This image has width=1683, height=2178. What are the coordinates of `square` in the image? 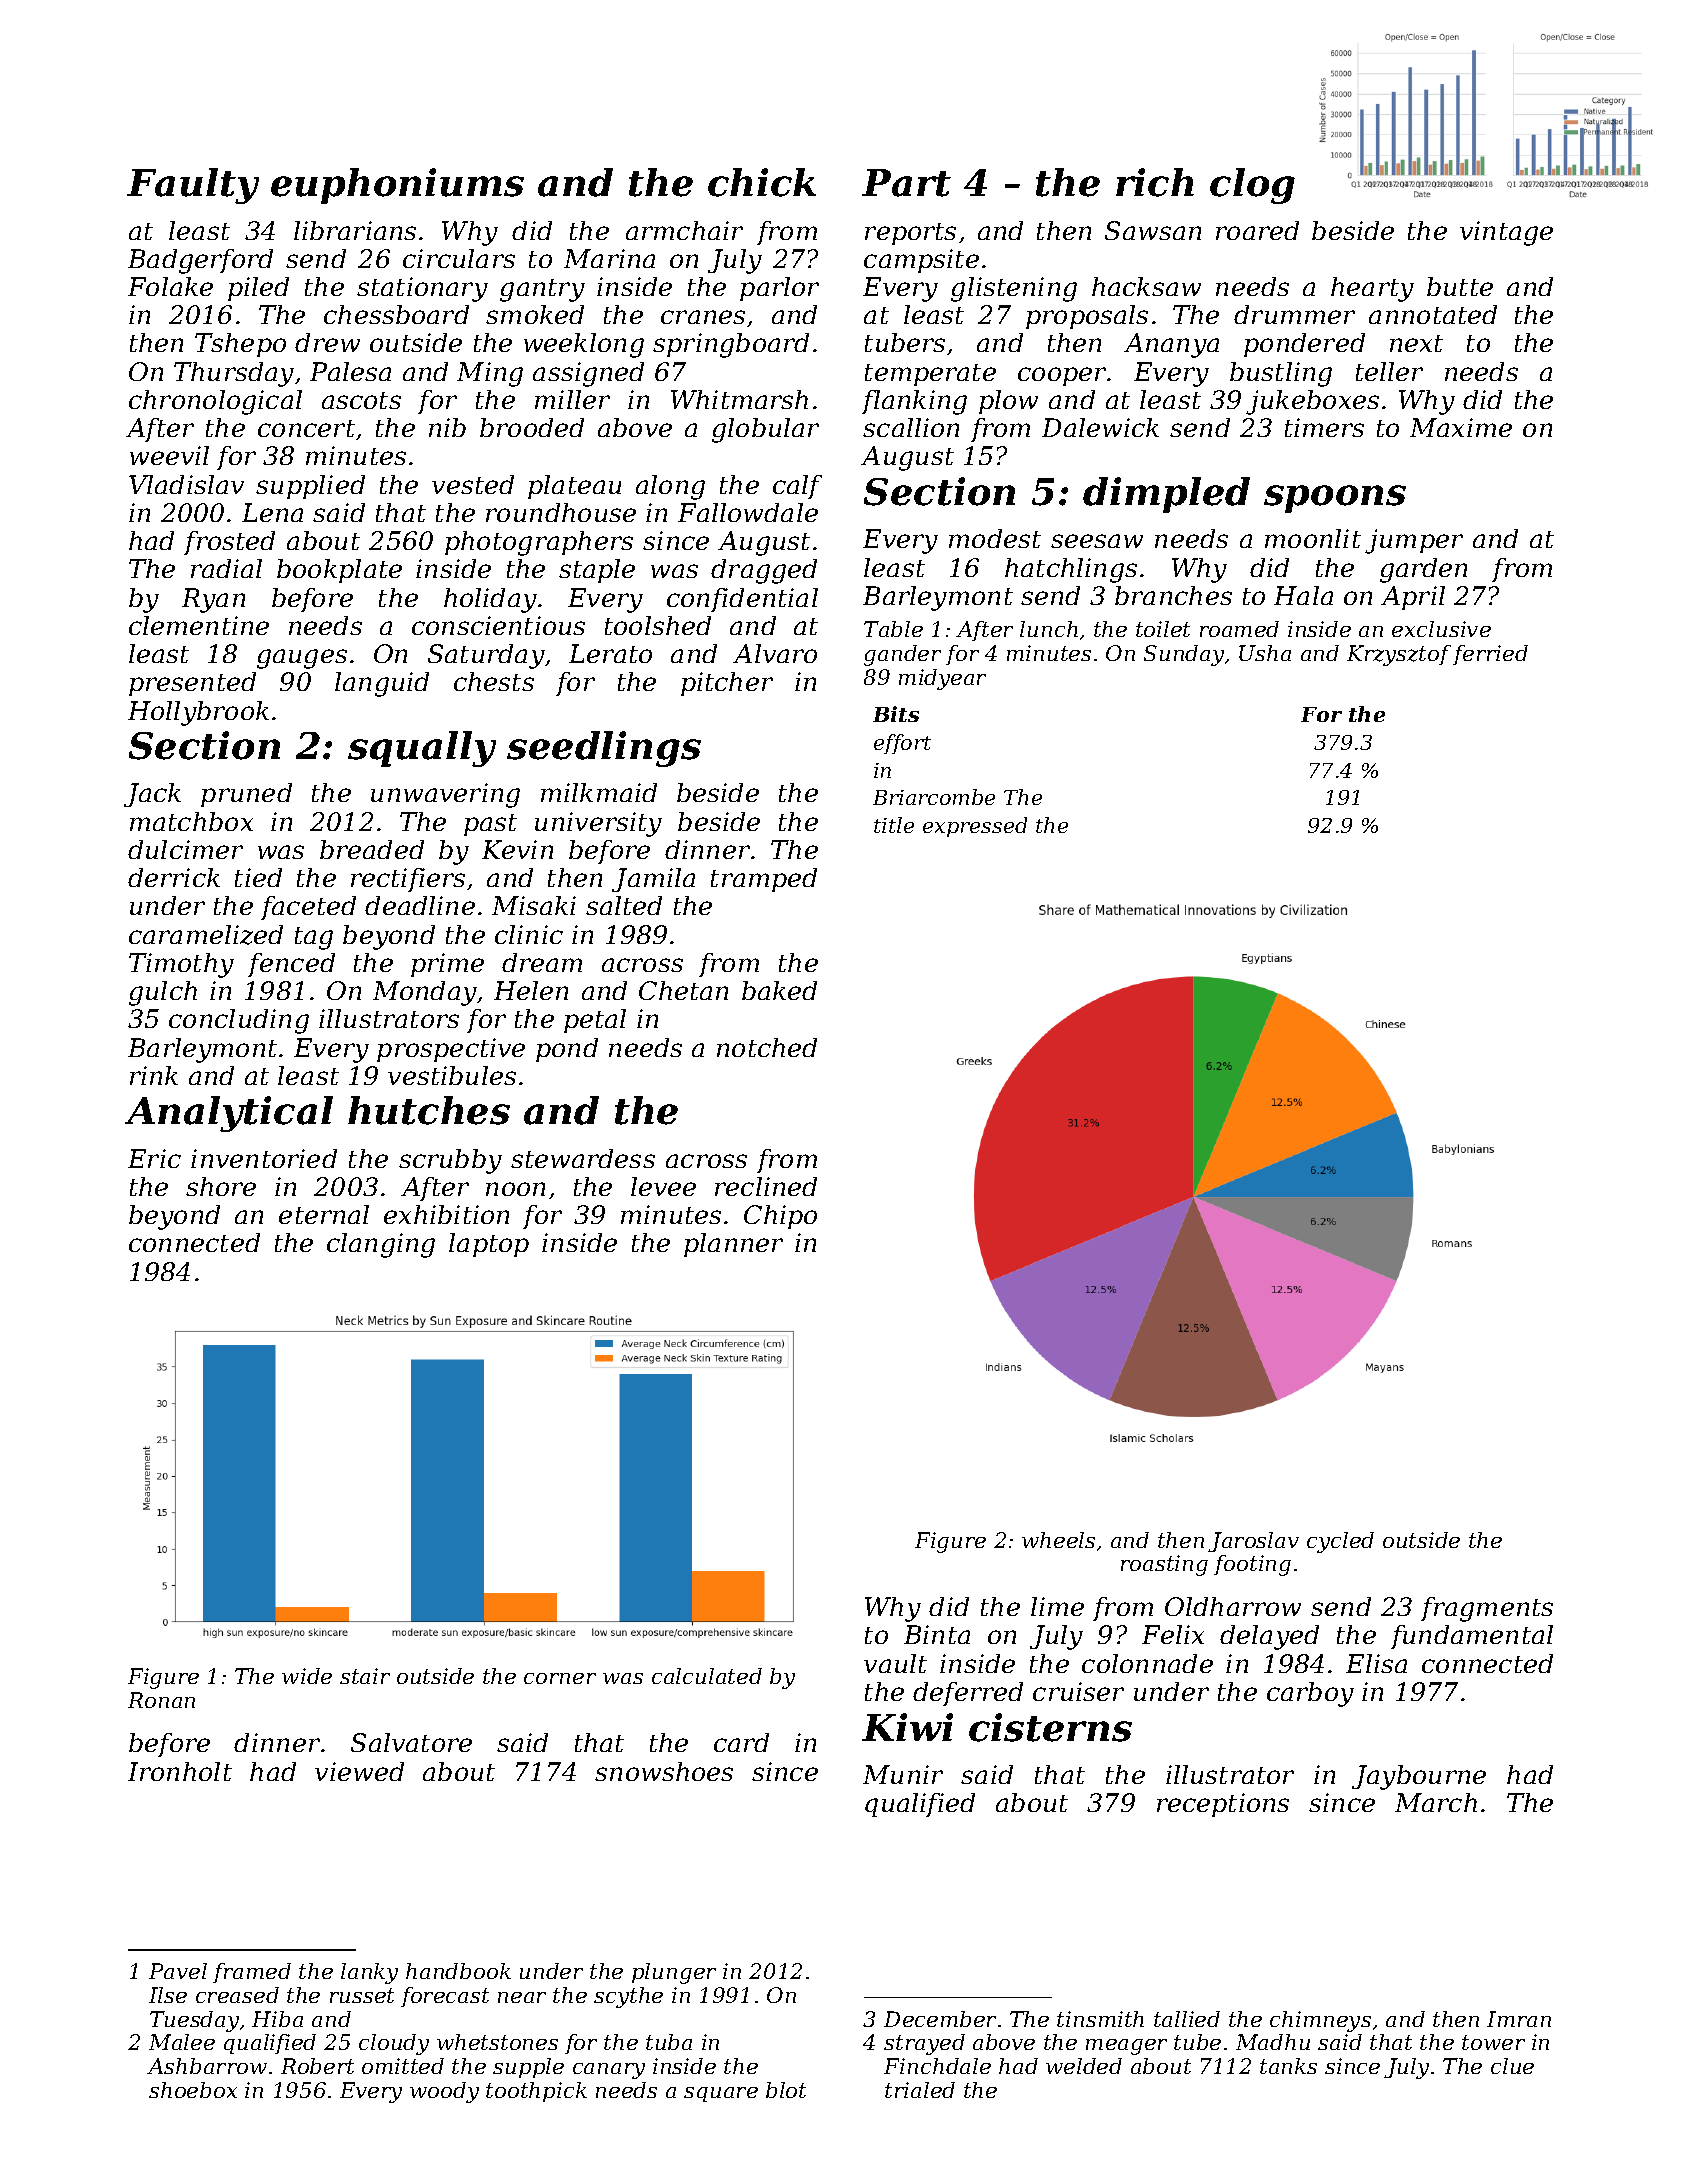 It's located at (721, 2094).
